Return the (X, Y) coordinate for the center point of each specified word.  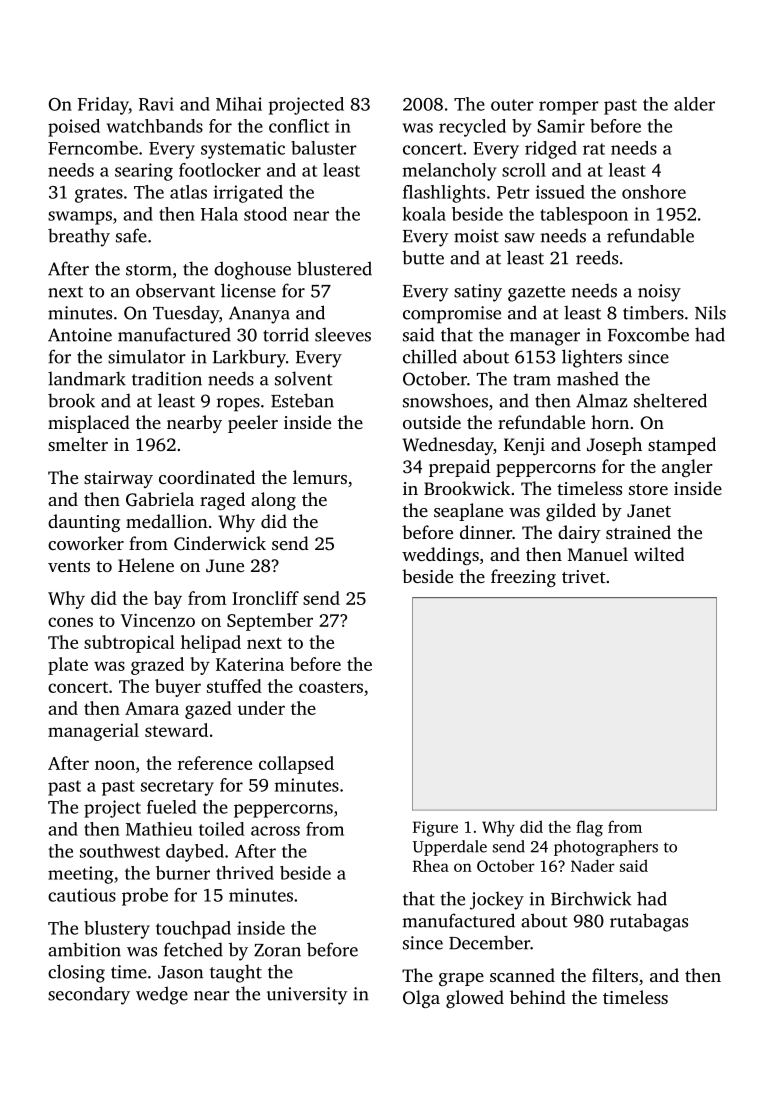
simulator (147, 356)
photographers (606, 848)
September (270, 622)
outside (432, 422)
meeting (81, 875)
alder (694, 104)
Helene (146, 565)
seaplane (468, 512)
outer (512, 105)
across (275, 831)
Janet (649, 510)
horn (610, 422)
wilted (659, 554)
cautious (82, 895)
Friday (103, 106)
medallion (167, 521)
